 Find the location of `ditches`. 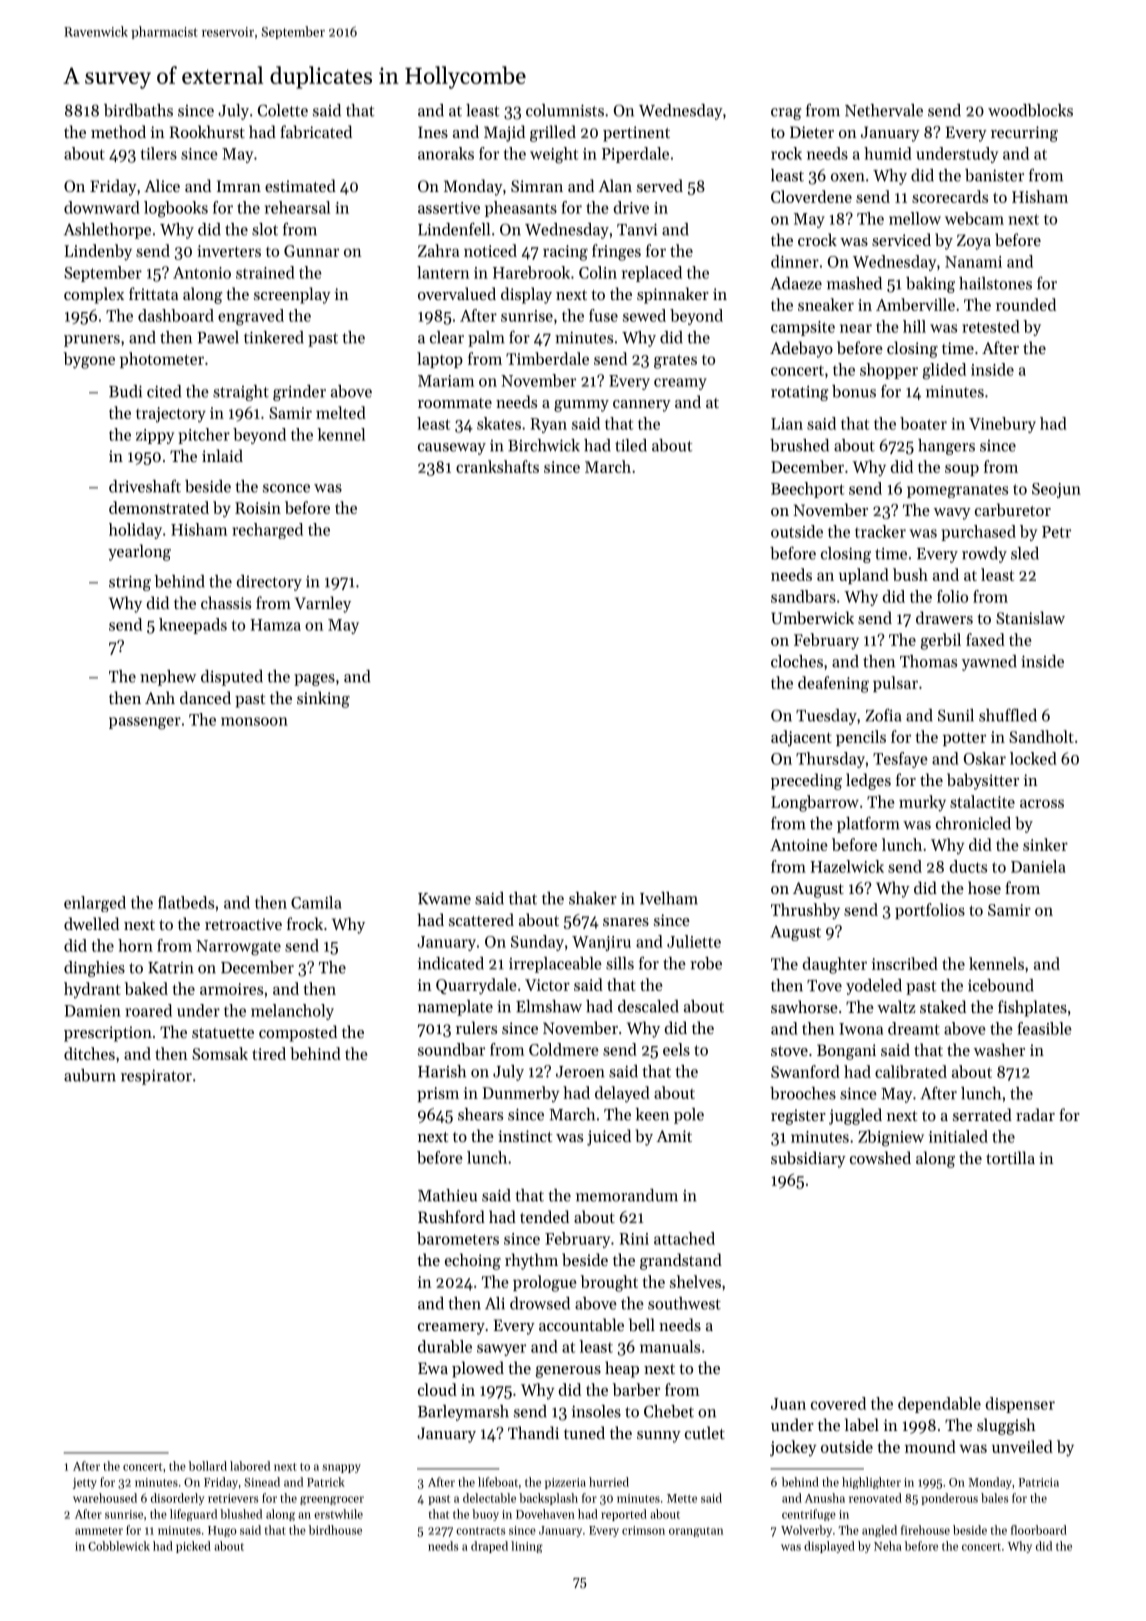

ditches is located at coordinates (89, 1053).
